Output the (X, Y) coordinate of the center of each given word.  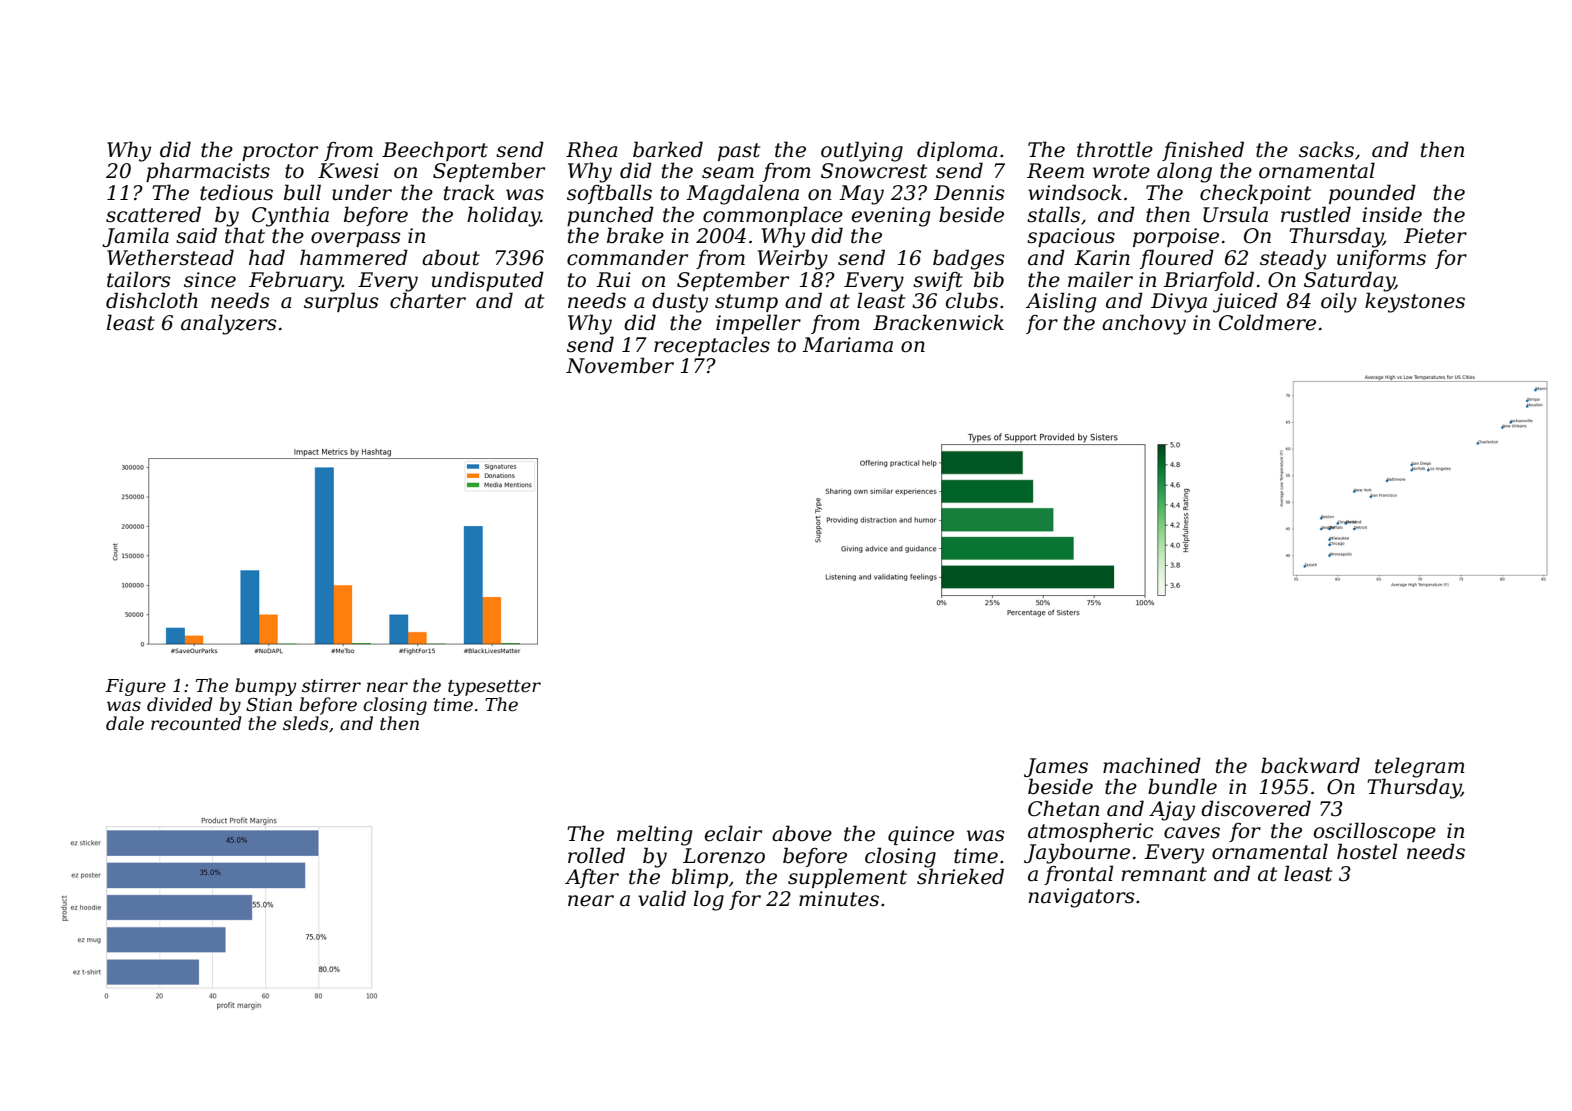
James (1056, 767)
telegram (1420, 767)
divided (180, 704)
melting (654, 835)
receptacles (712, 346)
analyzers (229, 324)
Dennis (969, 193)
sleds (305, 723)
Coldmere (1267, 322)
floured (1177, 259)
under (362, 192)
